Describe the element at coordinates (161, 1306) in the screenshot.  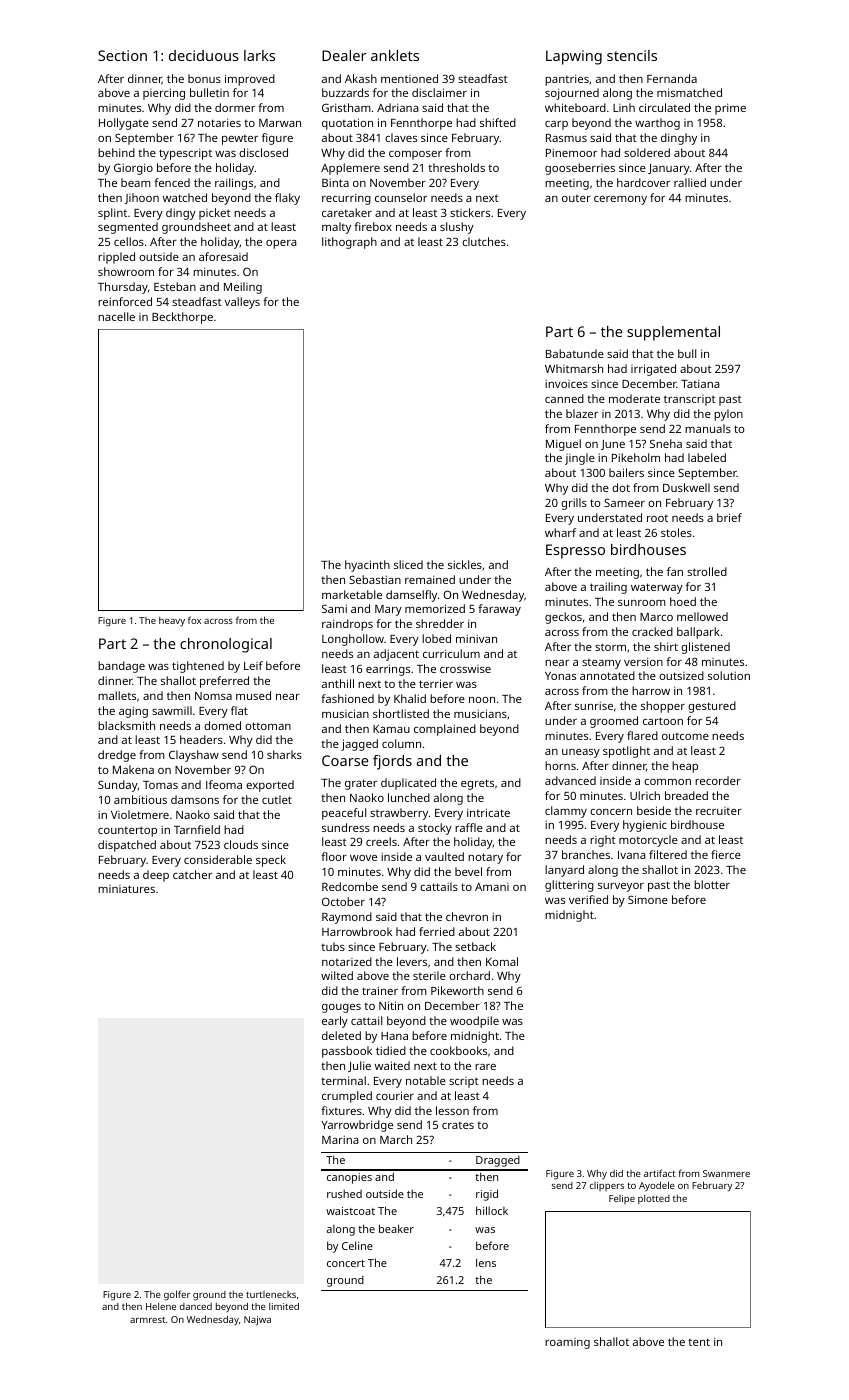
I see `Helene` at that location.
